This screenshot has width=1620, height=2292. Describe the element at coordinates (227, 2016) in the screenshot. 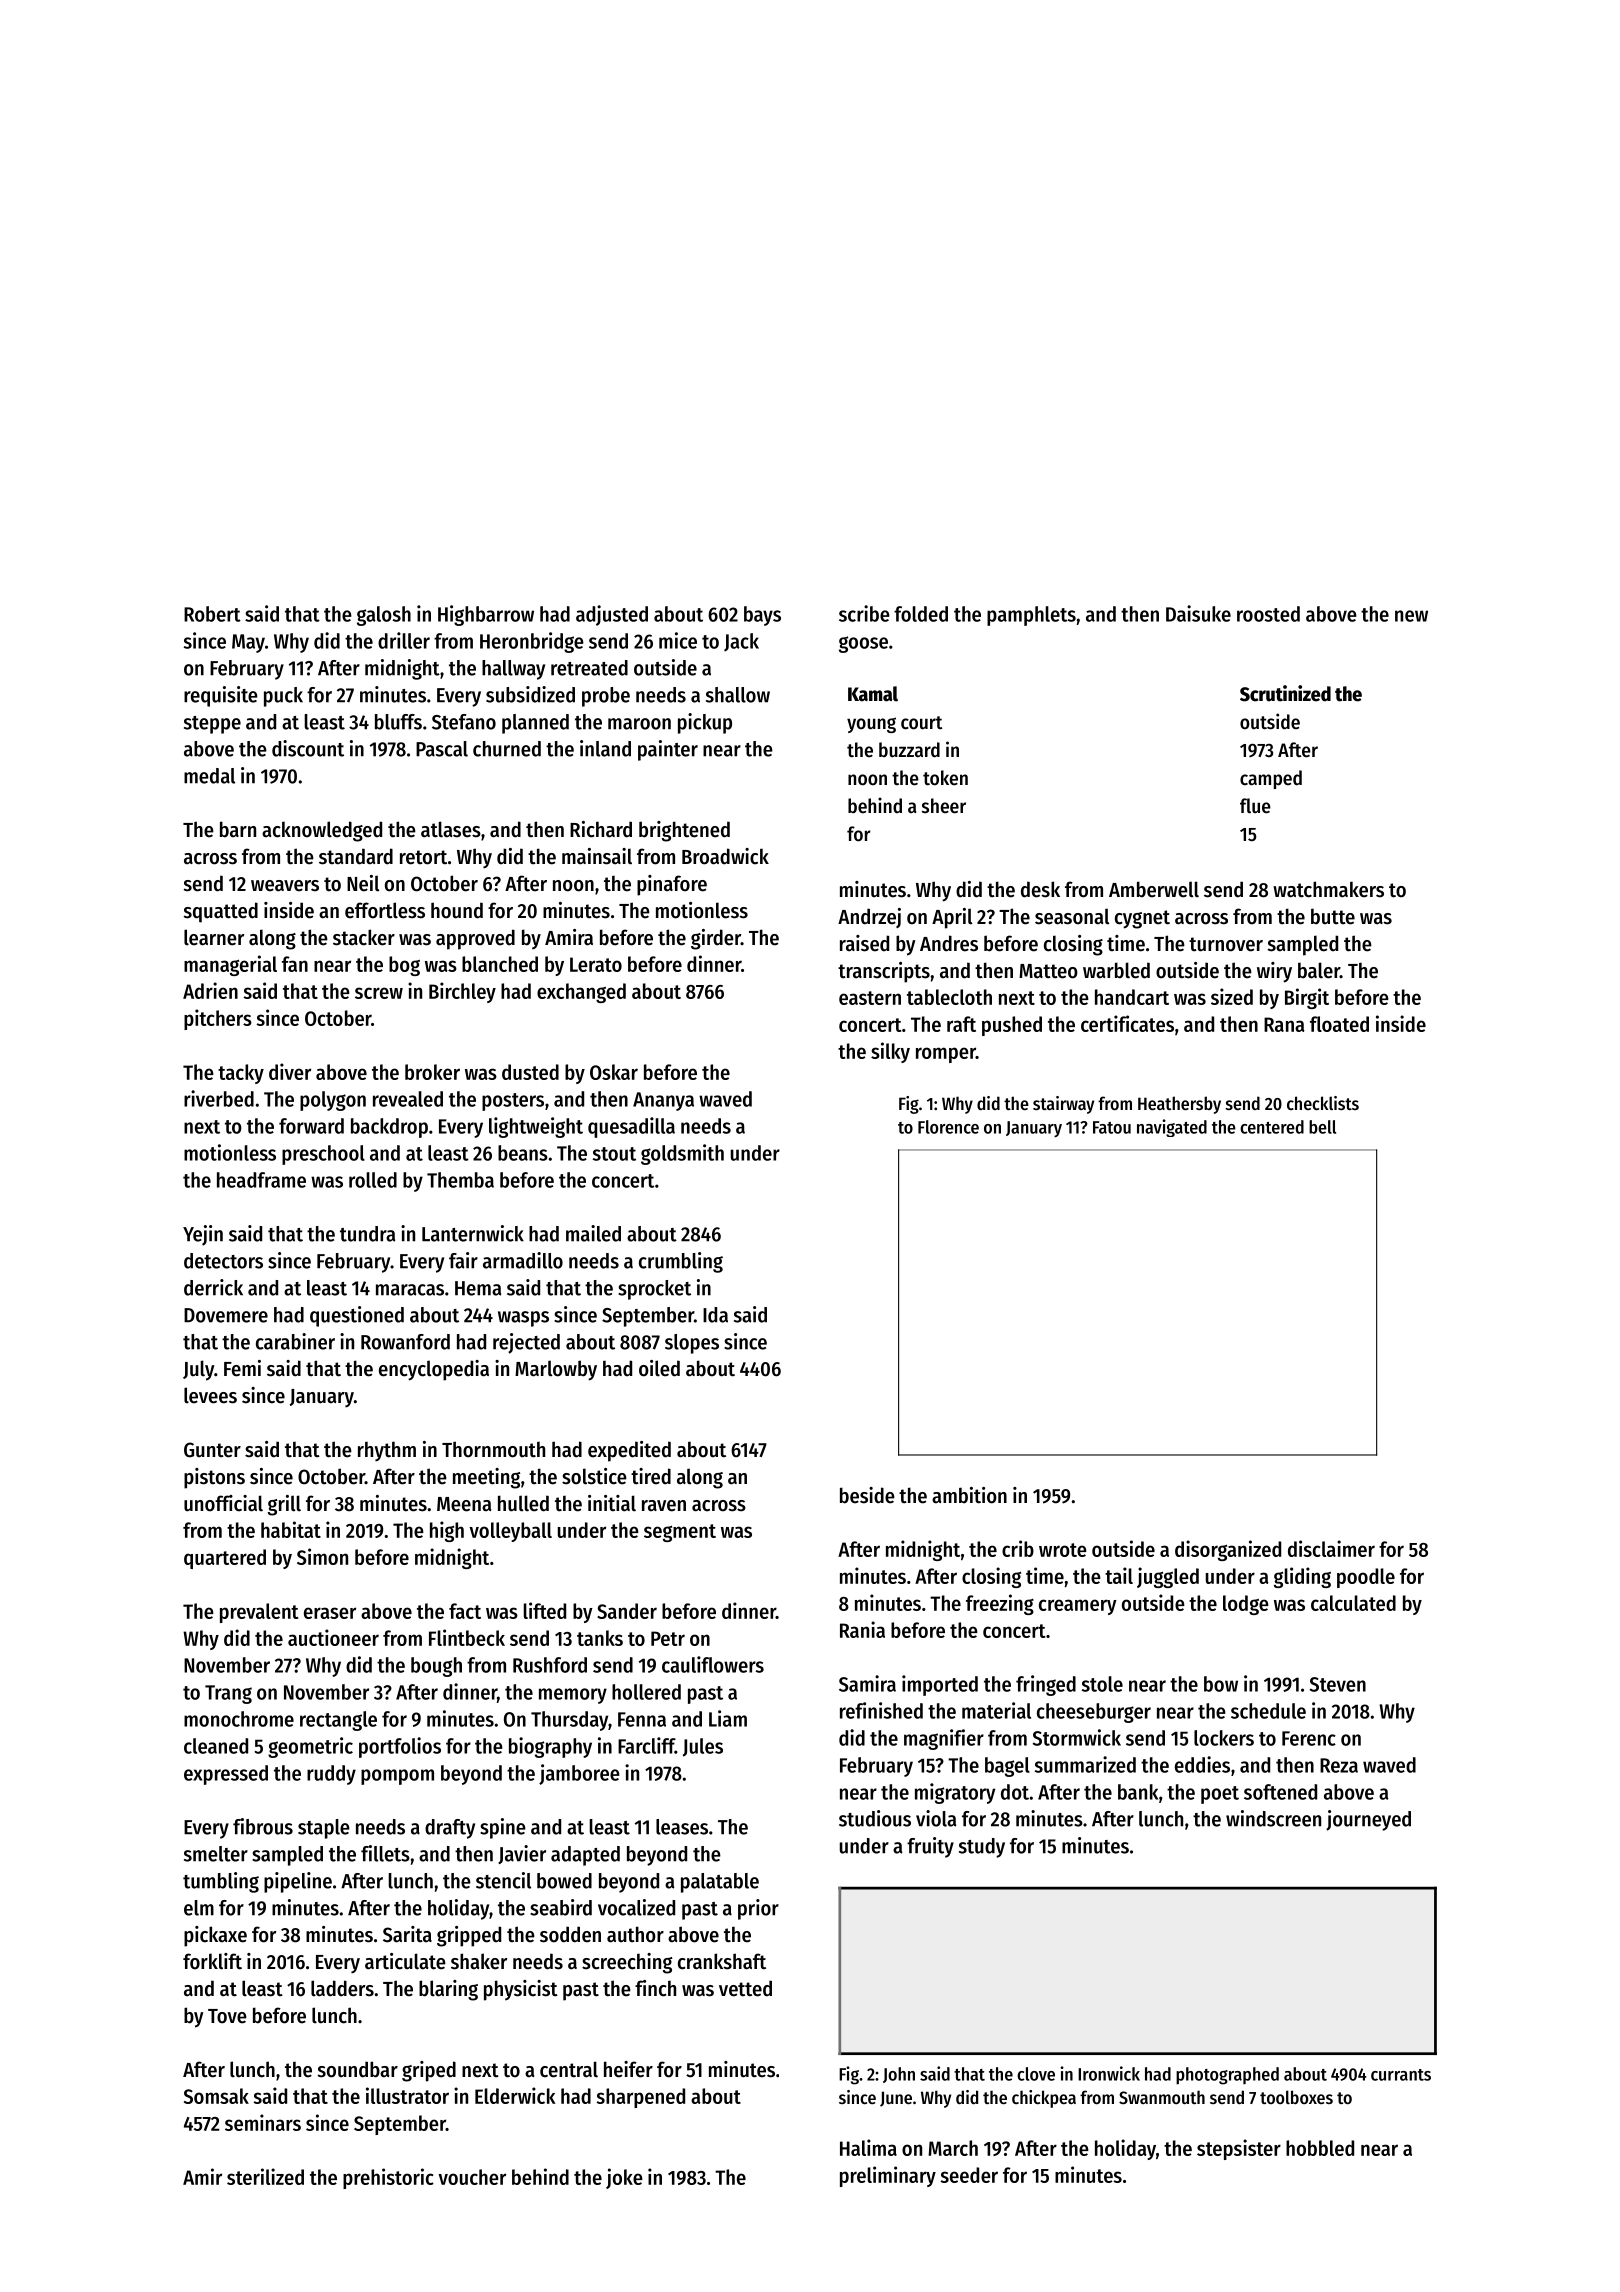

I see `Tove` at that location.
